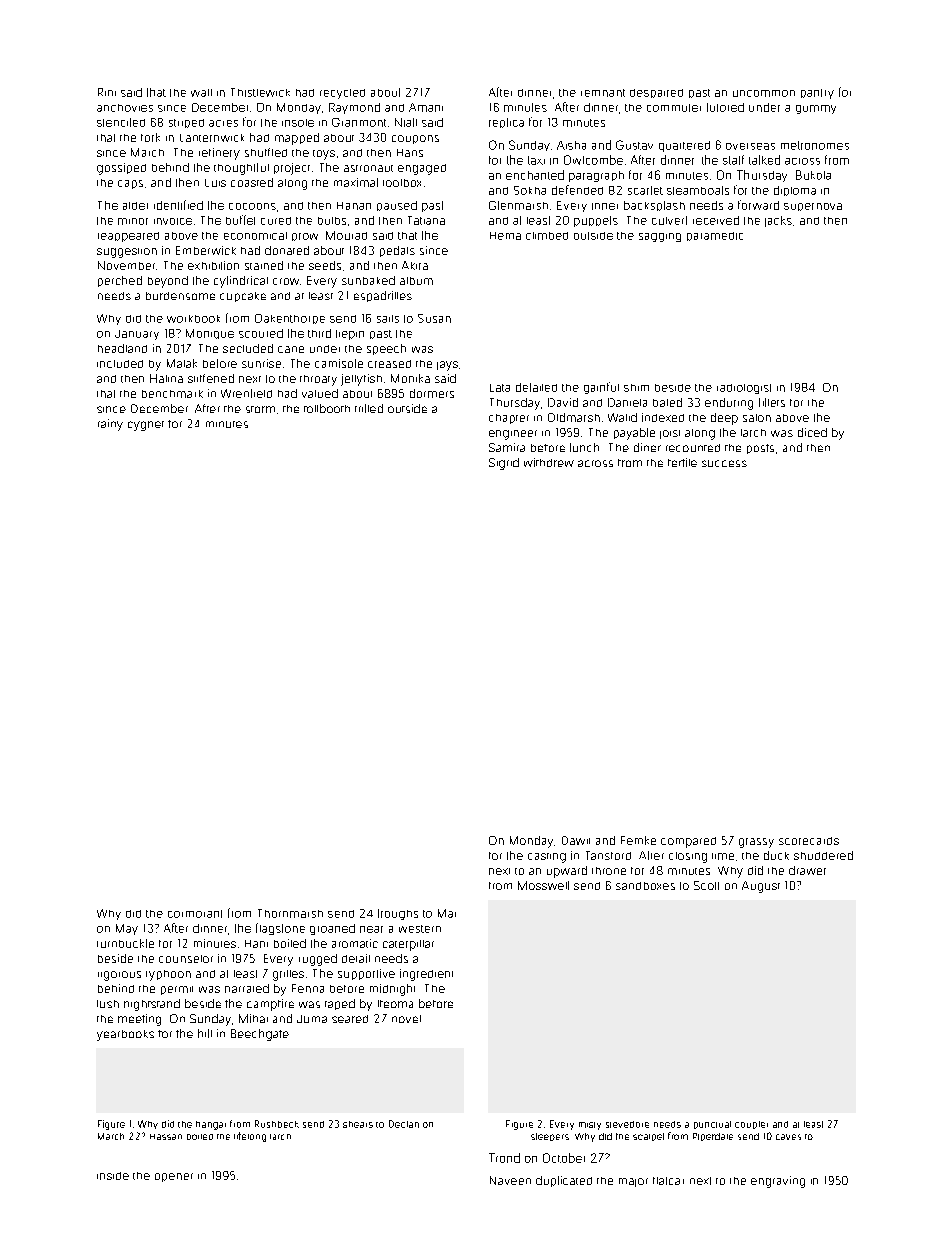  I want to click on cormorant, so click(195, 914).
